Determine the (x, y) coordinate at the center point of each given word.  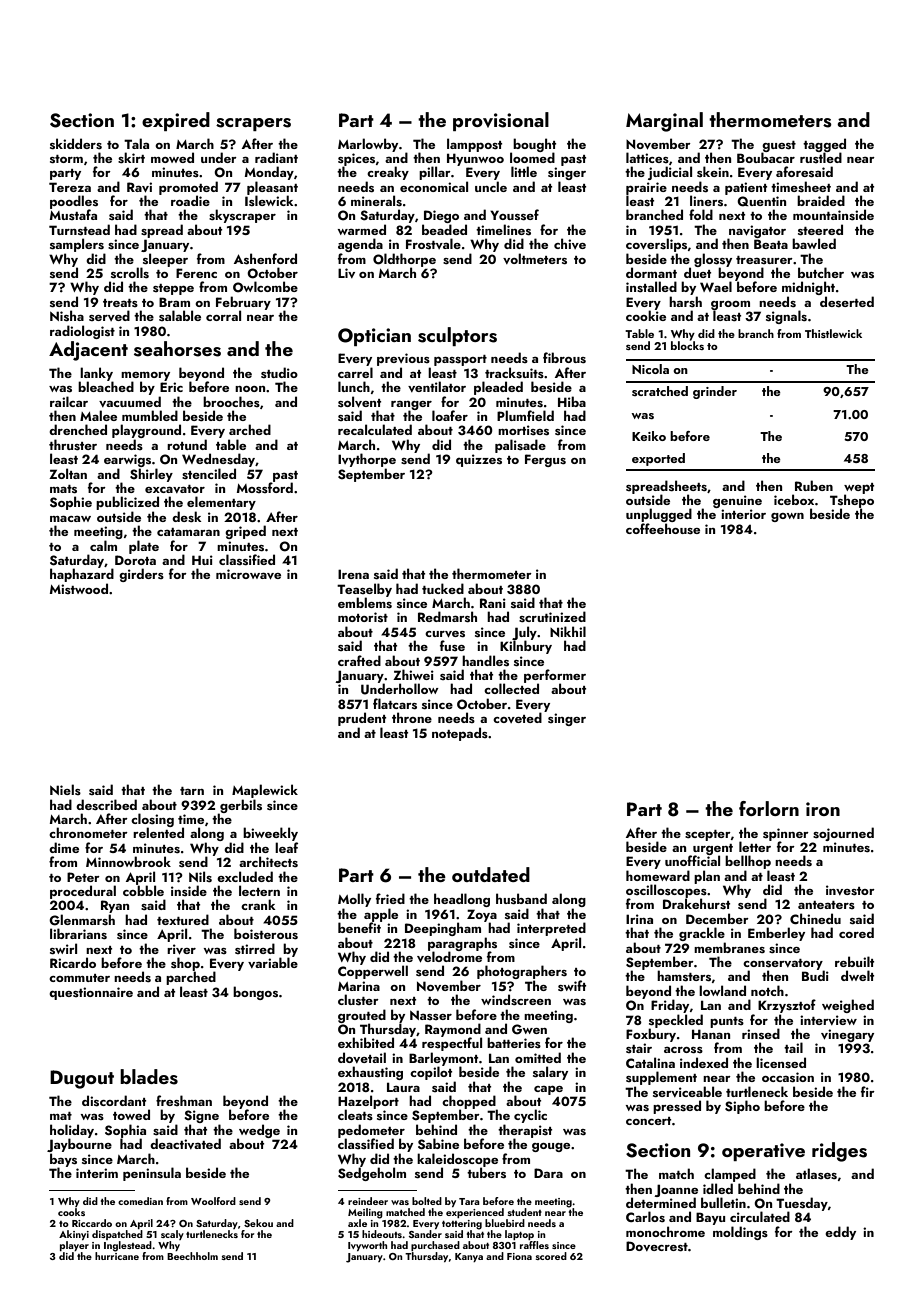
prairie (646, 188)
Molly (354, 900)
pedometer (371, 1131)
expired (176, 121)
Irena (353, 574)
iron (823, 809)
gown (787, 517)
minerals (376, 201)
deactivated (185, 1143)
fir (868, 1091)
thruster (73, 445)
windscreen (516, 1000)
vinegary (847, 1035)
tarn (192, 791)
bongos (255, 993)
